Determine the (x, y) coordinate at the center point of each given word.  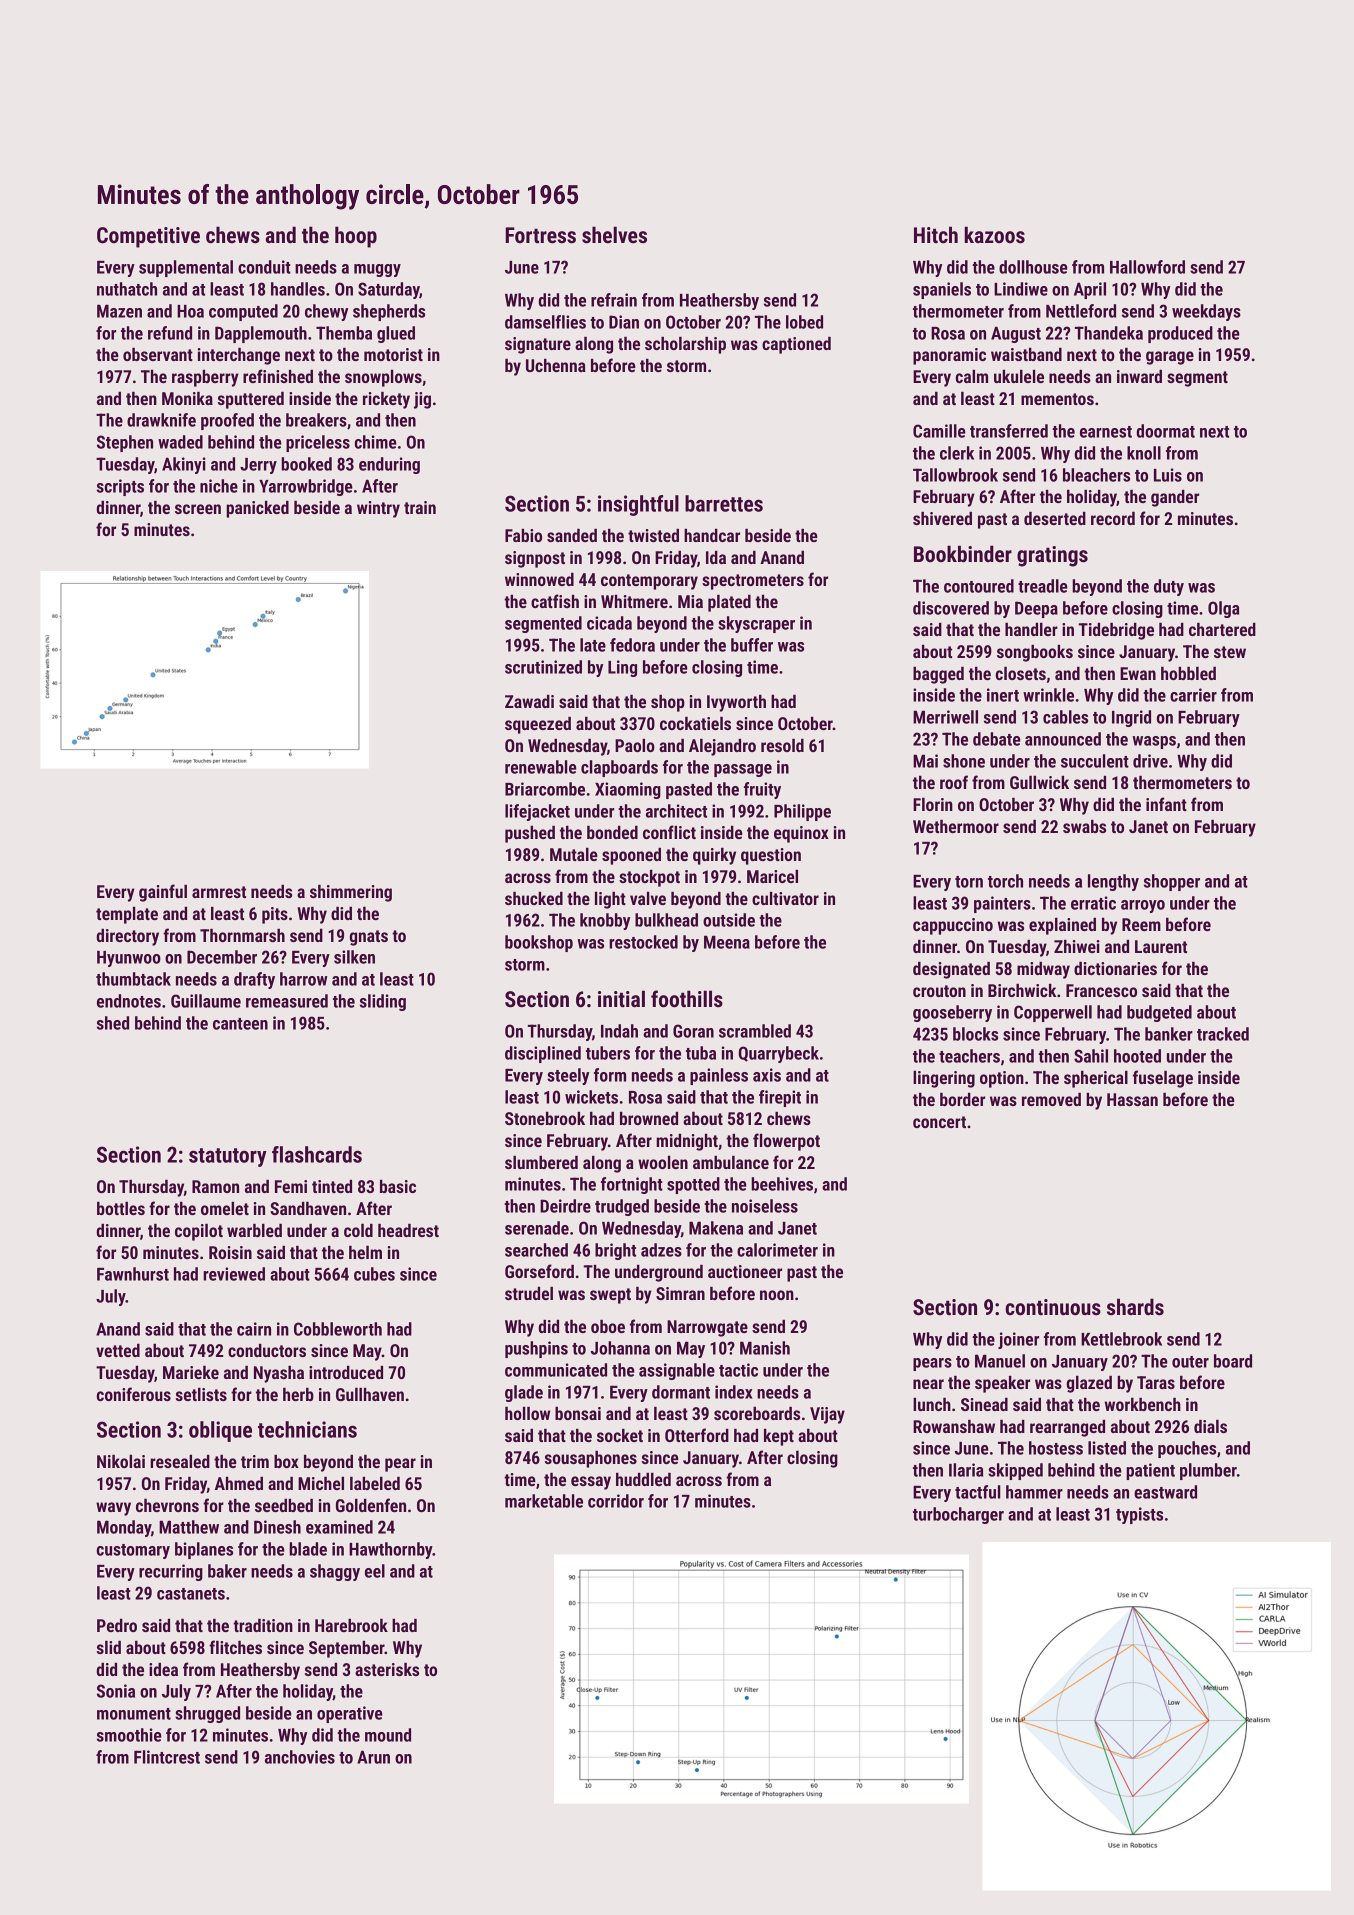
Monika (187, 398)
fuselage (1163, 1079)
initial (621, 998)
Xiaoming (628, 790)
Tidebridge (1116, 631)
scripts (120, 487)
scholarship (685, 345)
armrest (219, 892)
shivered (942, 518)
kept (779, 1437)
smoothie (129, 1735)
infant (1166, 804)
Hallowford (1147, 267)
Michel (321, 1483)
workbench (1143, 1404)
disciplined (543, 1054)
